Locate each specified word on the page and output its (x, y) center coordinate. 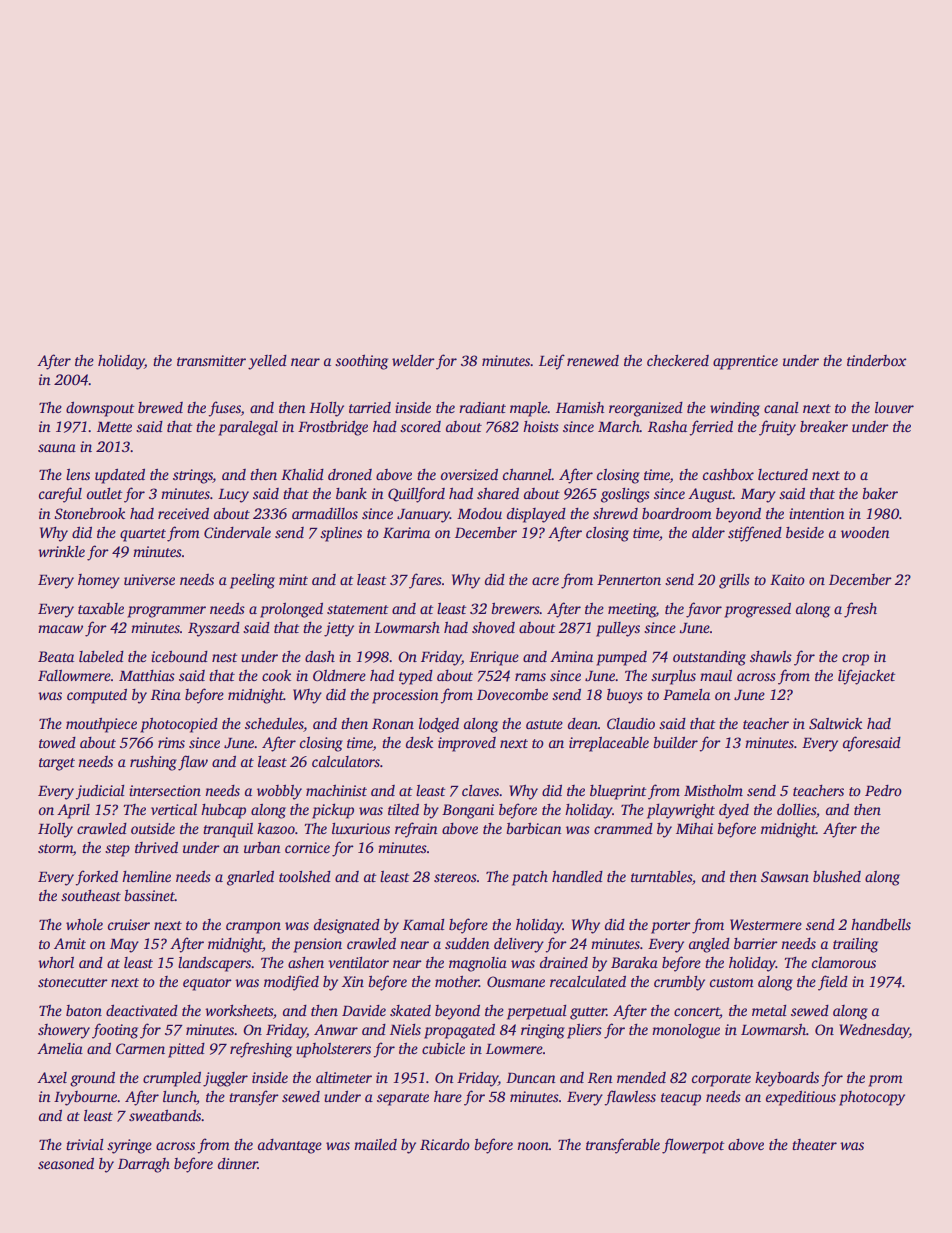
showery (64, 1031)
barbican (534, 828)
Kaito (787, 579)
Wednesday (874, 1031)
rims (171, 742)
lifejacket (867, 677)
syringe (129, 1146)
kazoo (276, 828)
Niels (405, 1029)
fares (425, 581)
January (423, 516)
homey (99, 581)
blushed (837, 876)
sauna (57, 448)
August (710, 495)
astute (544, 724)
